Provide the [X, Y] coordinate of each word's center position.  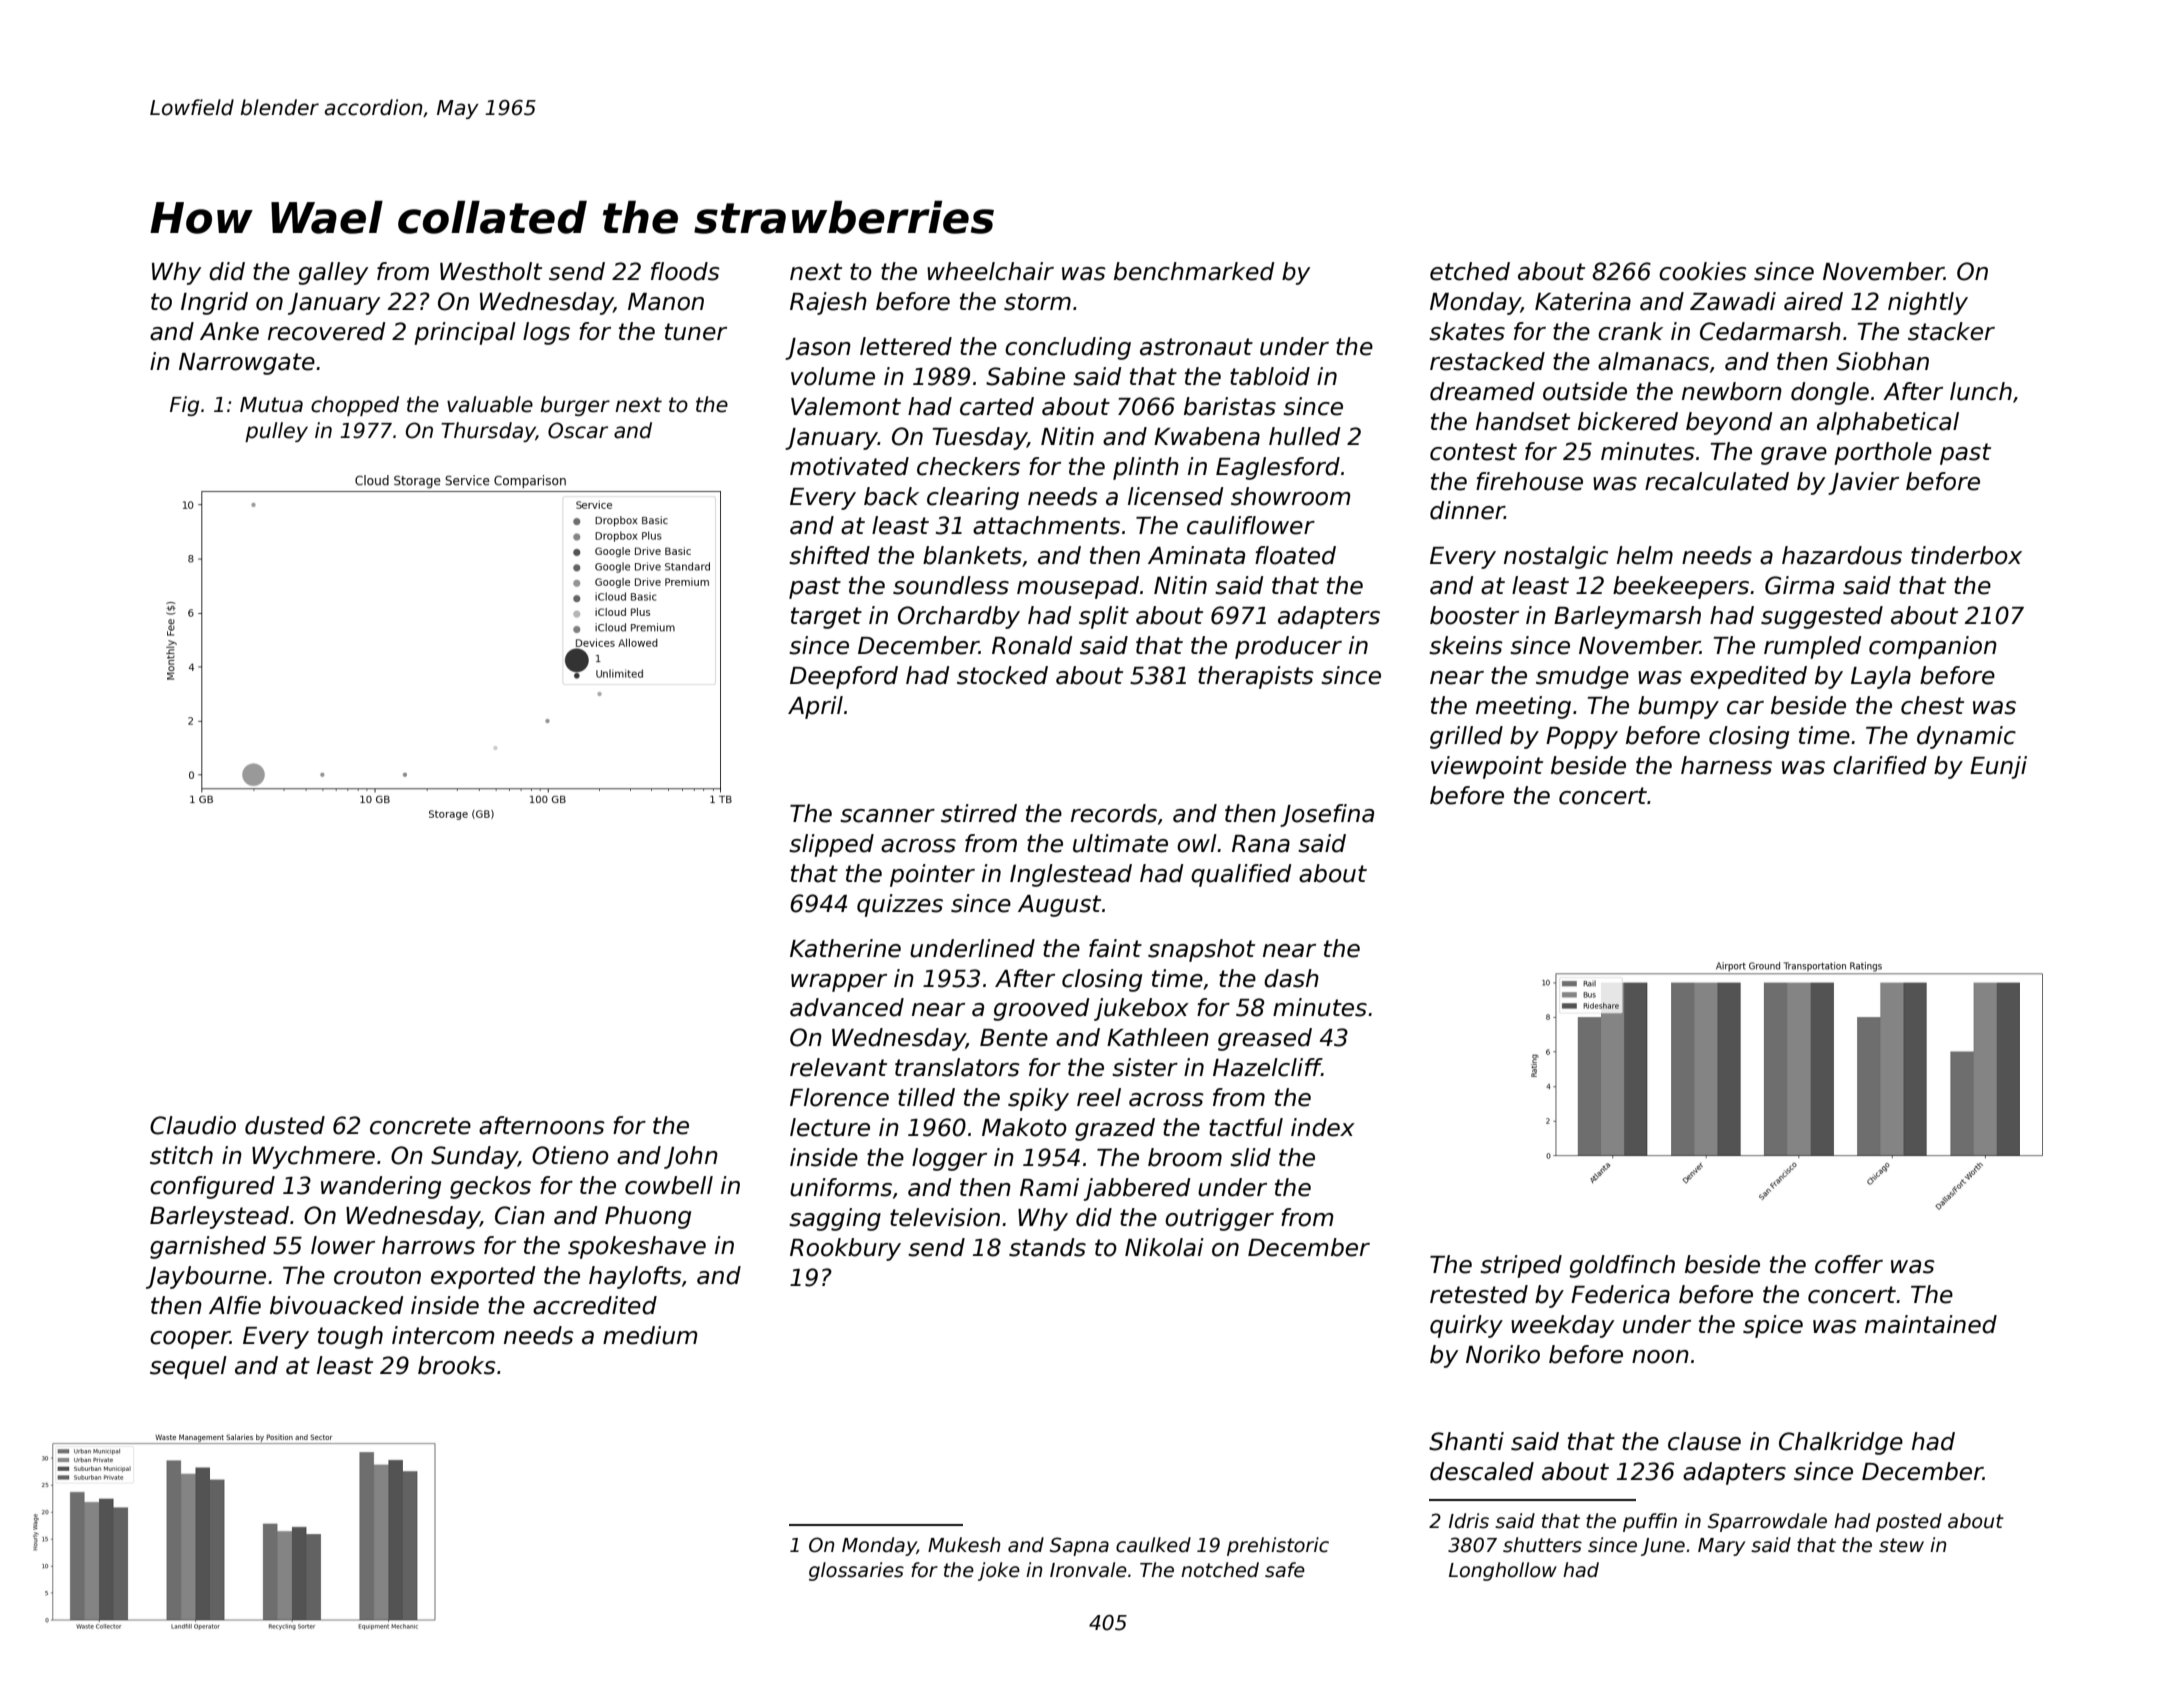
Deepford [844, 677]
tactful [1246, 1127]
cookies [1703, 271]
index [1323, 1127]
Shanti [1466, 1441]
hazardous [1842, 555]
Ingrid [214, 303]
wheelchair [990, 271]
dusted [285, 1125]
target [826, 618]
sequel [188, 1367]
